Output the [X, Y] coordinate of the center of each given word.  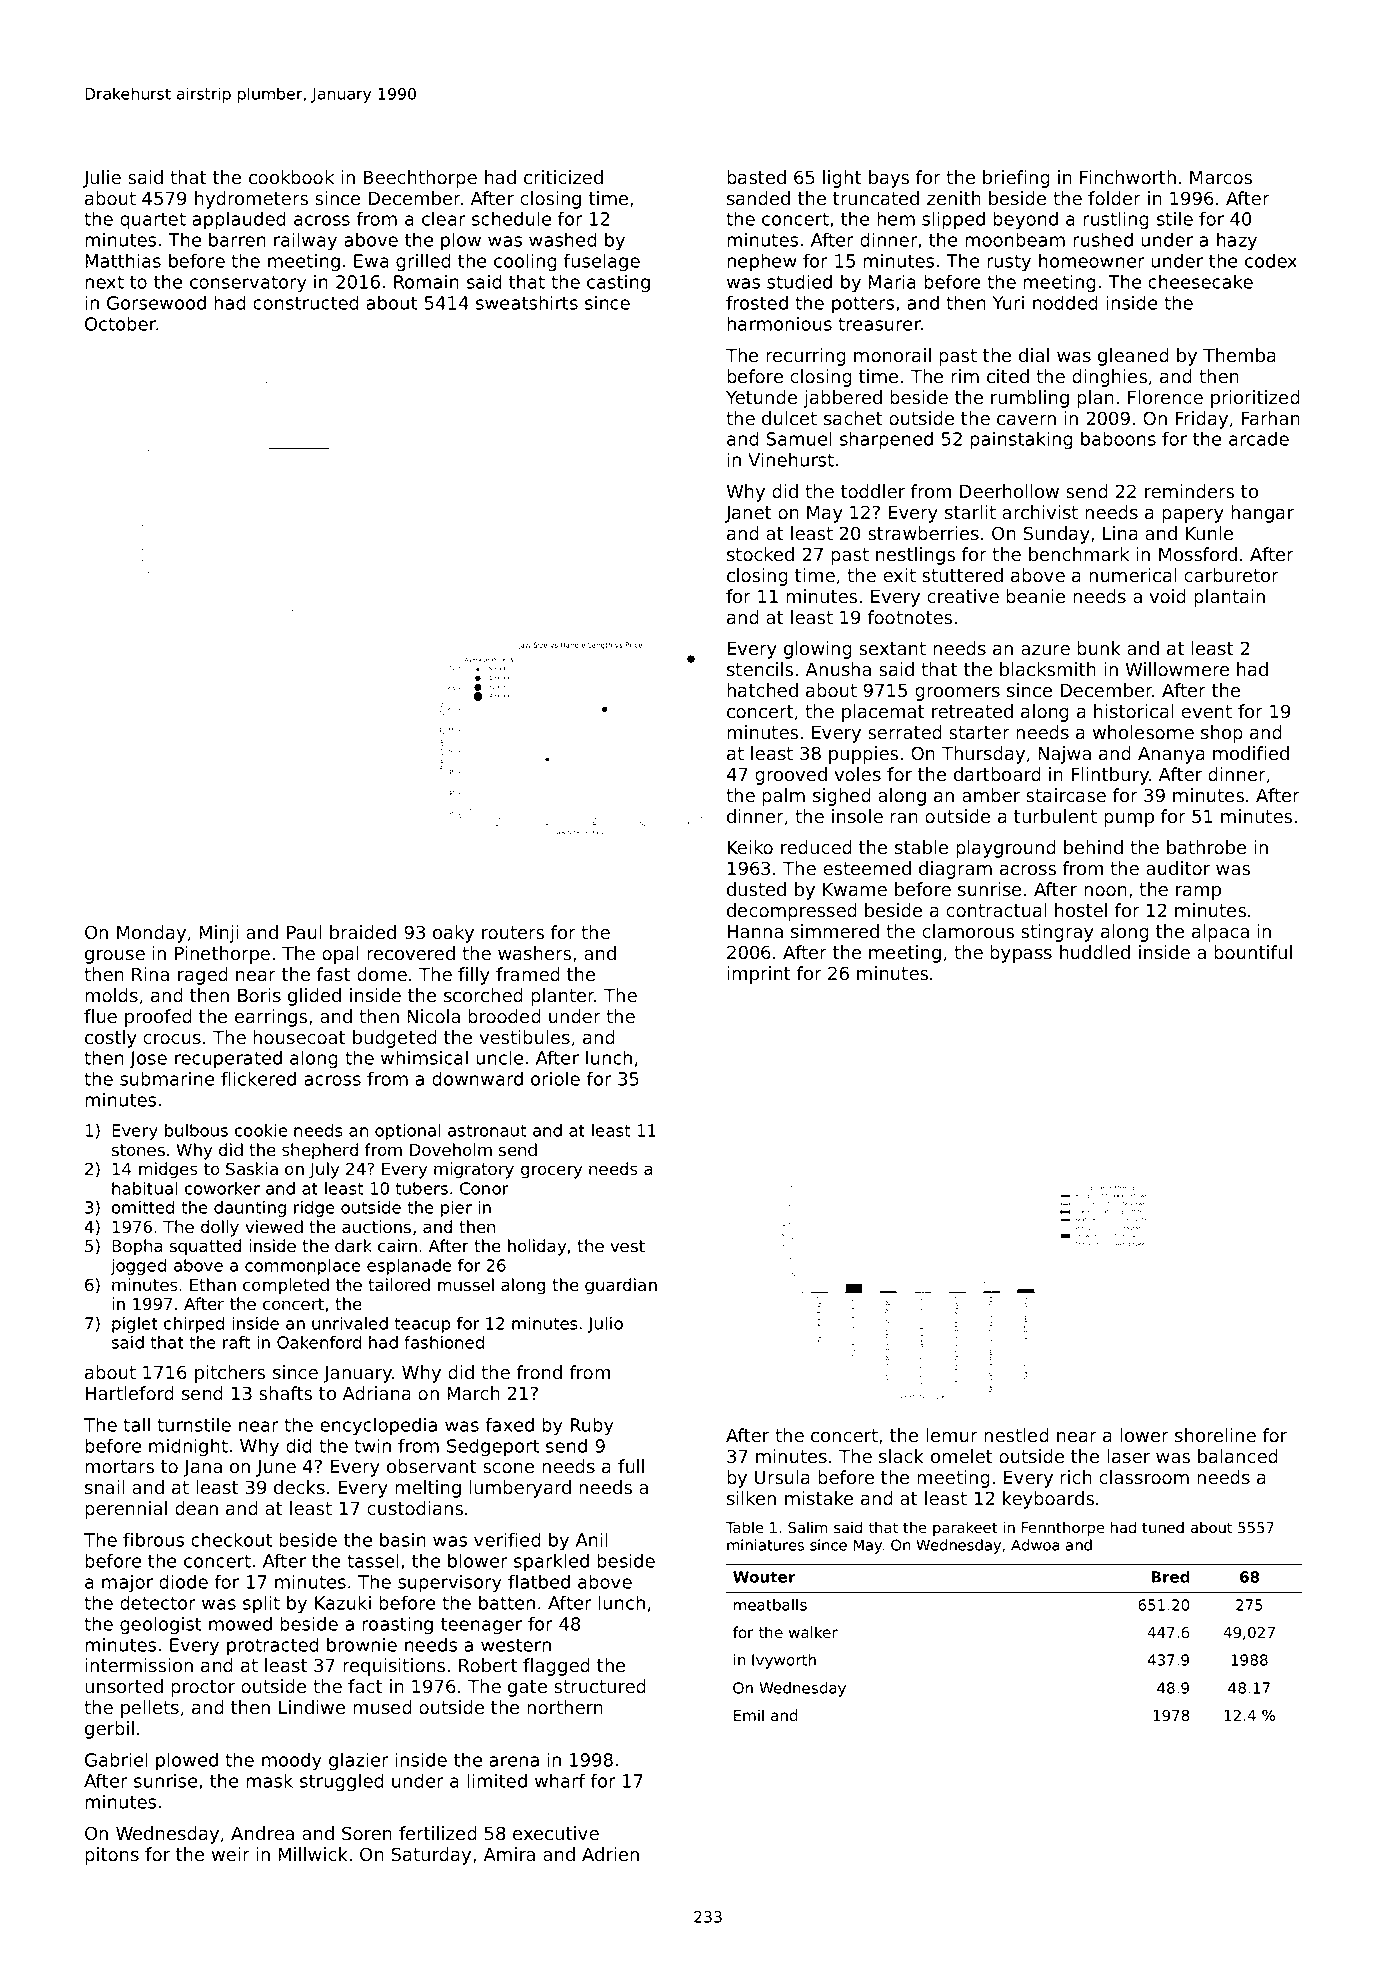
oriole [555, 1079]
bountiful [1253, 952]
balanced [1238, 1456]
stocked [760, 554]
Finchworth [1128, 177]
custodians [415, 1508]
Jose [148, 1059]
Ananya [1171, 755]
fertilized [438, 1833]
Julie [102, 179]
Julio [605, 1325]
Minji [219, 934]
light [842, 179]
